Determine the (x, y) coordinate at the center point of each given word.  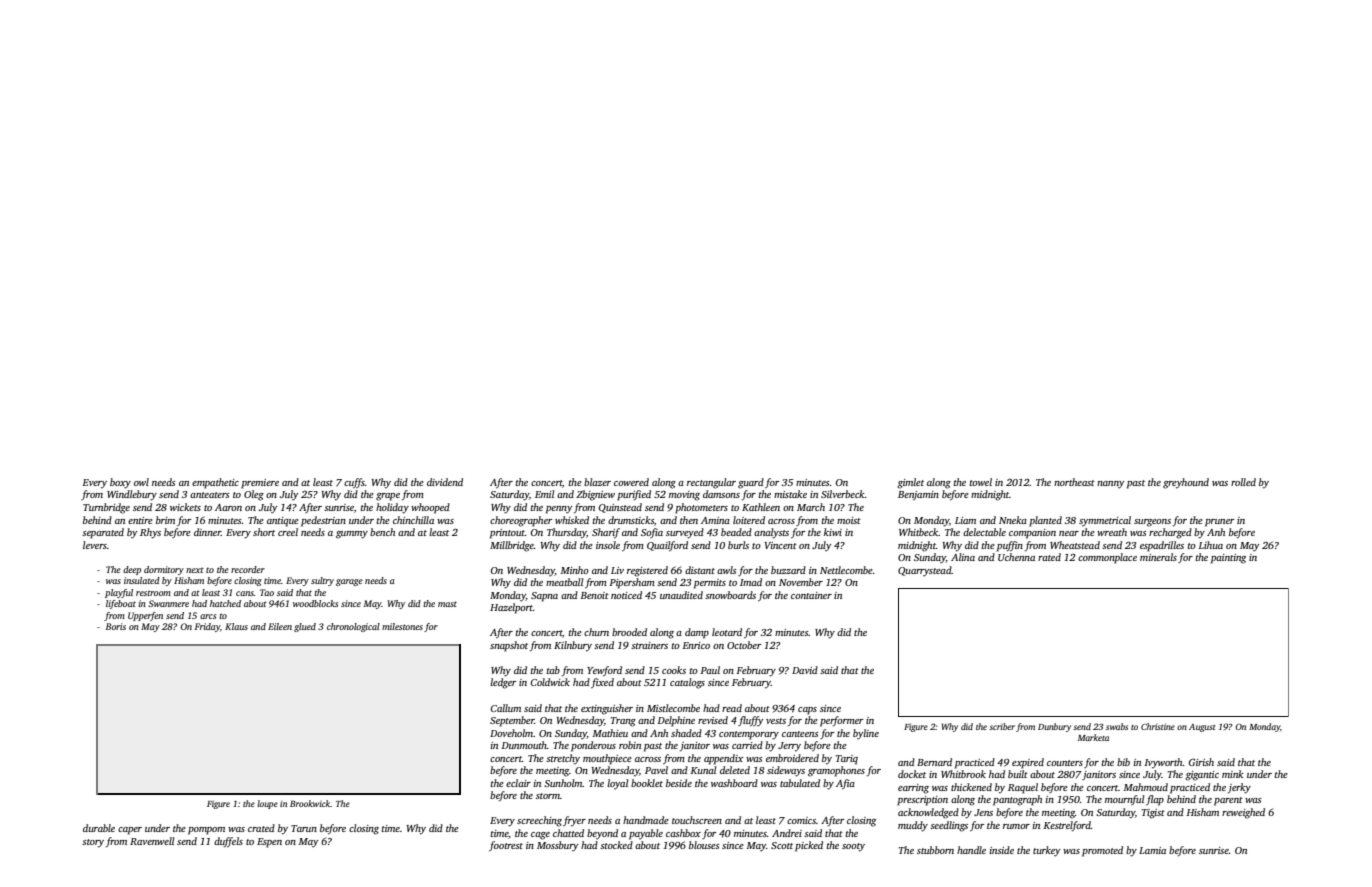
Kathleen (761, 507)
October (744, 645)
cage (540, 836)
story (93, 843)
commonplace (1107, 558)
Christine (1158, 726)
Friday (207, 627)
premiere (260, 484)
